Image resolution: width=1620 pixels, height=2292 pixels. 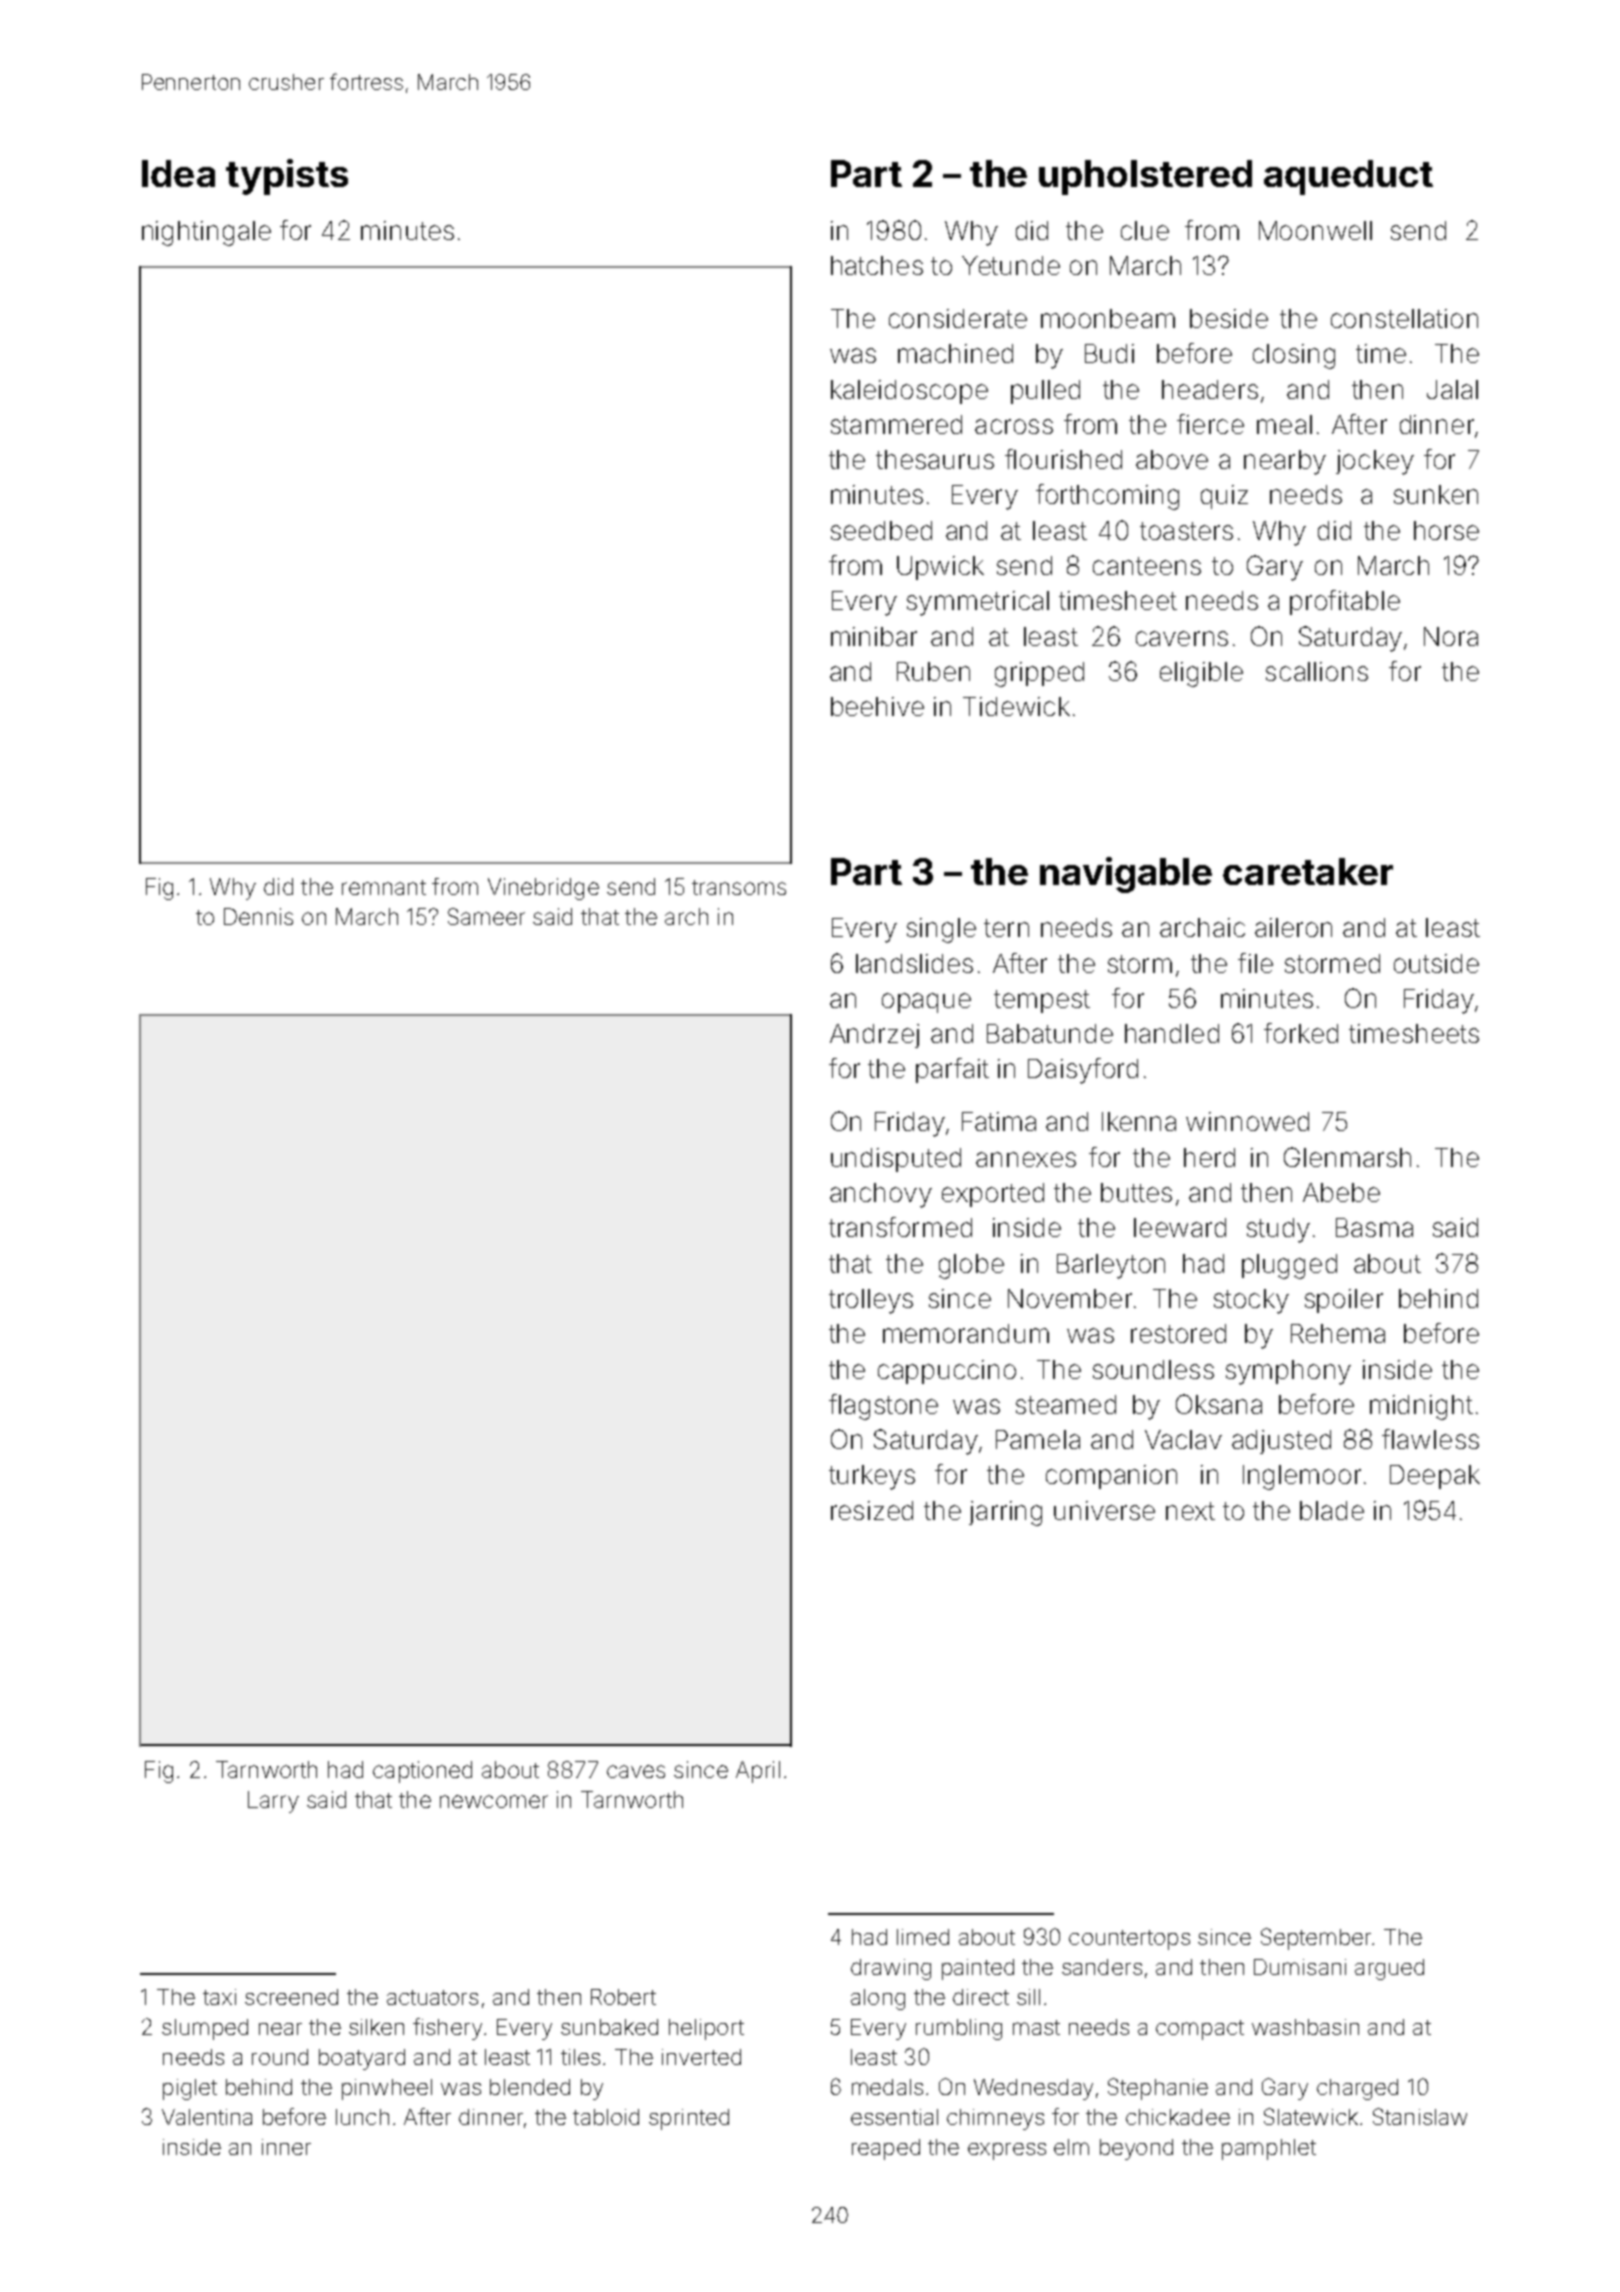 I want to click on jarring, so click(x=1005, y=1513).
